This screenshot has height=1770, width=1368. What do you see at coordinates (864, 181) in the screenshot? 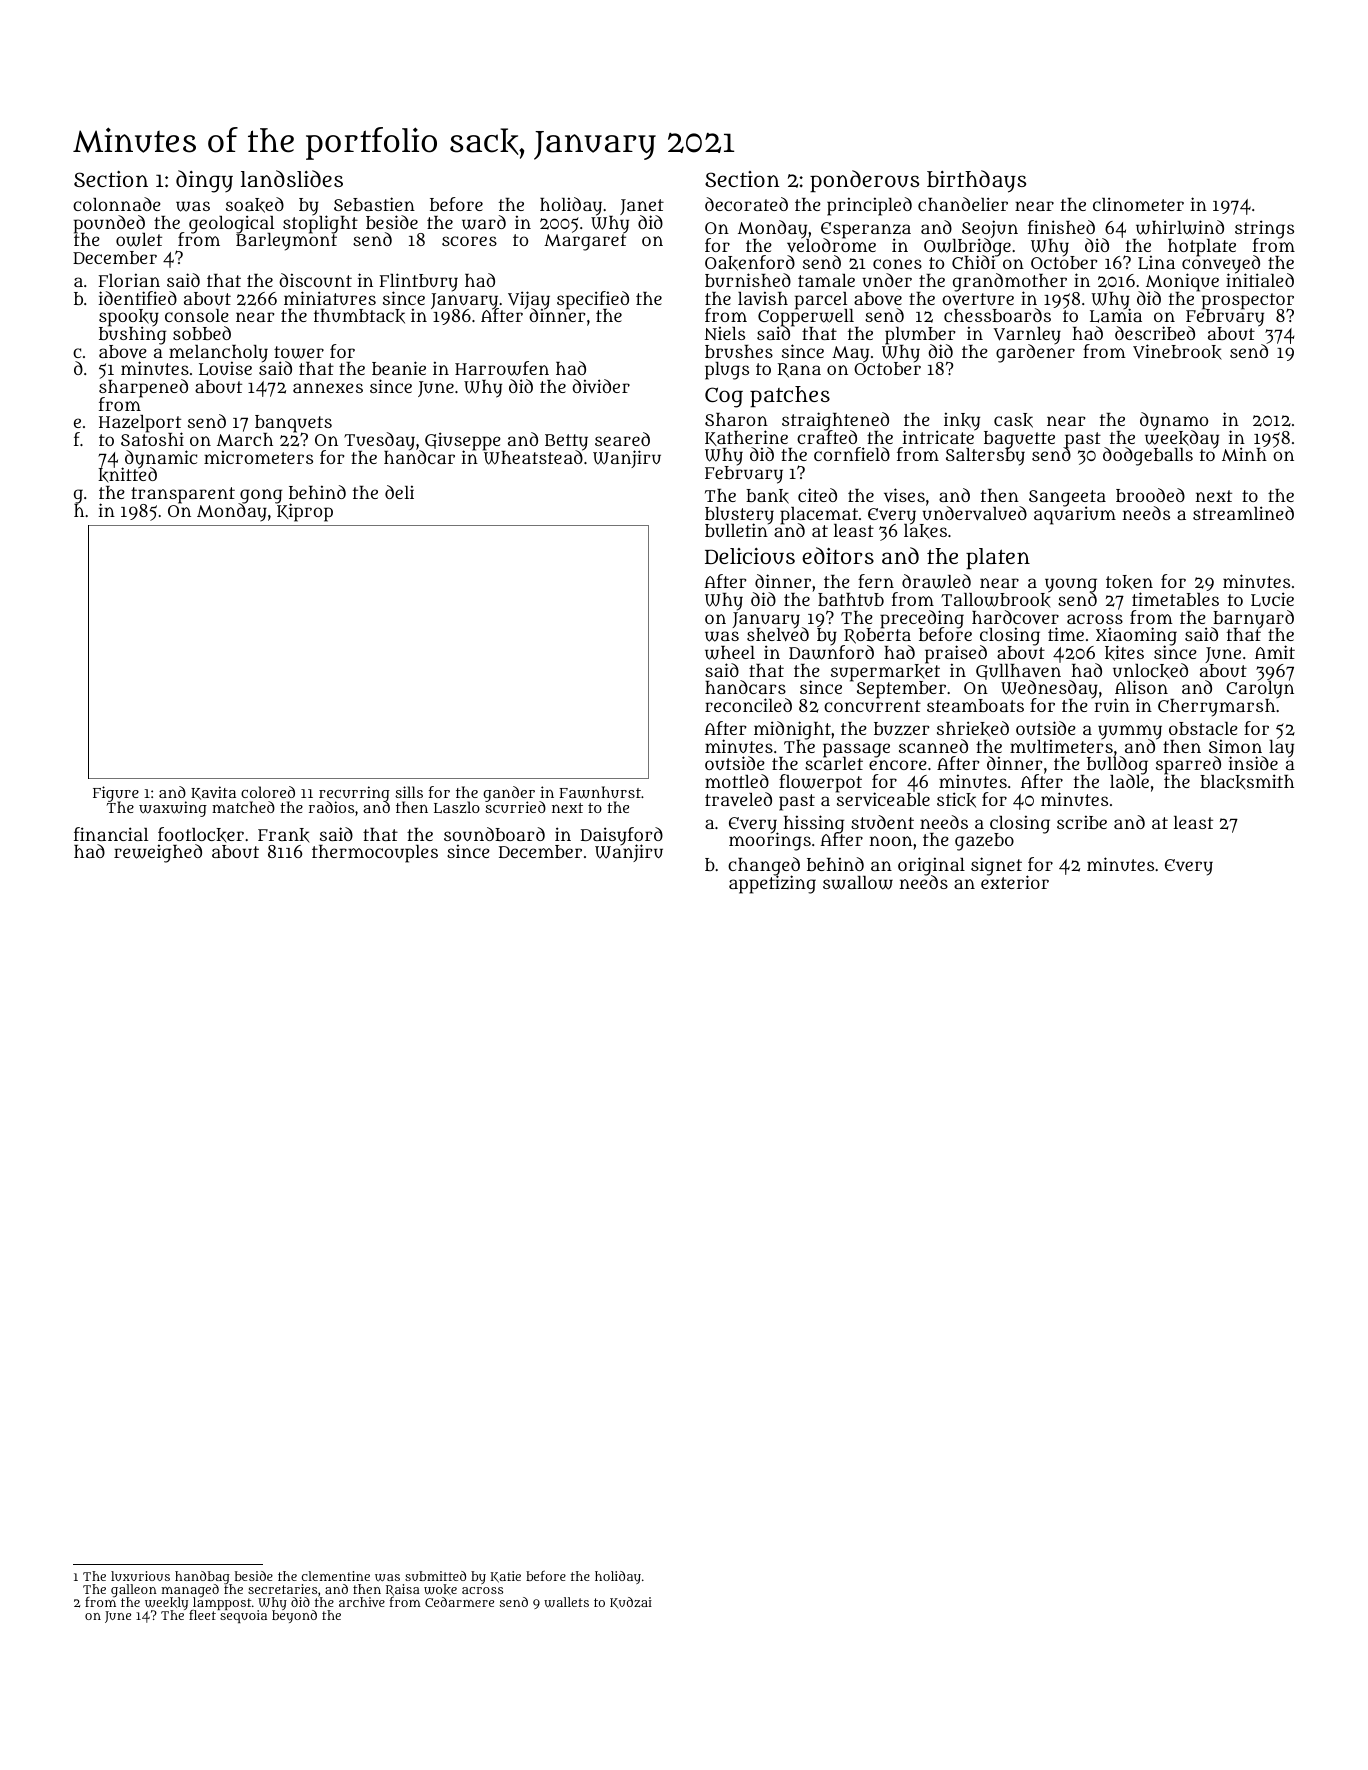
I see `ponderous` at bounding box center [864, 181].
